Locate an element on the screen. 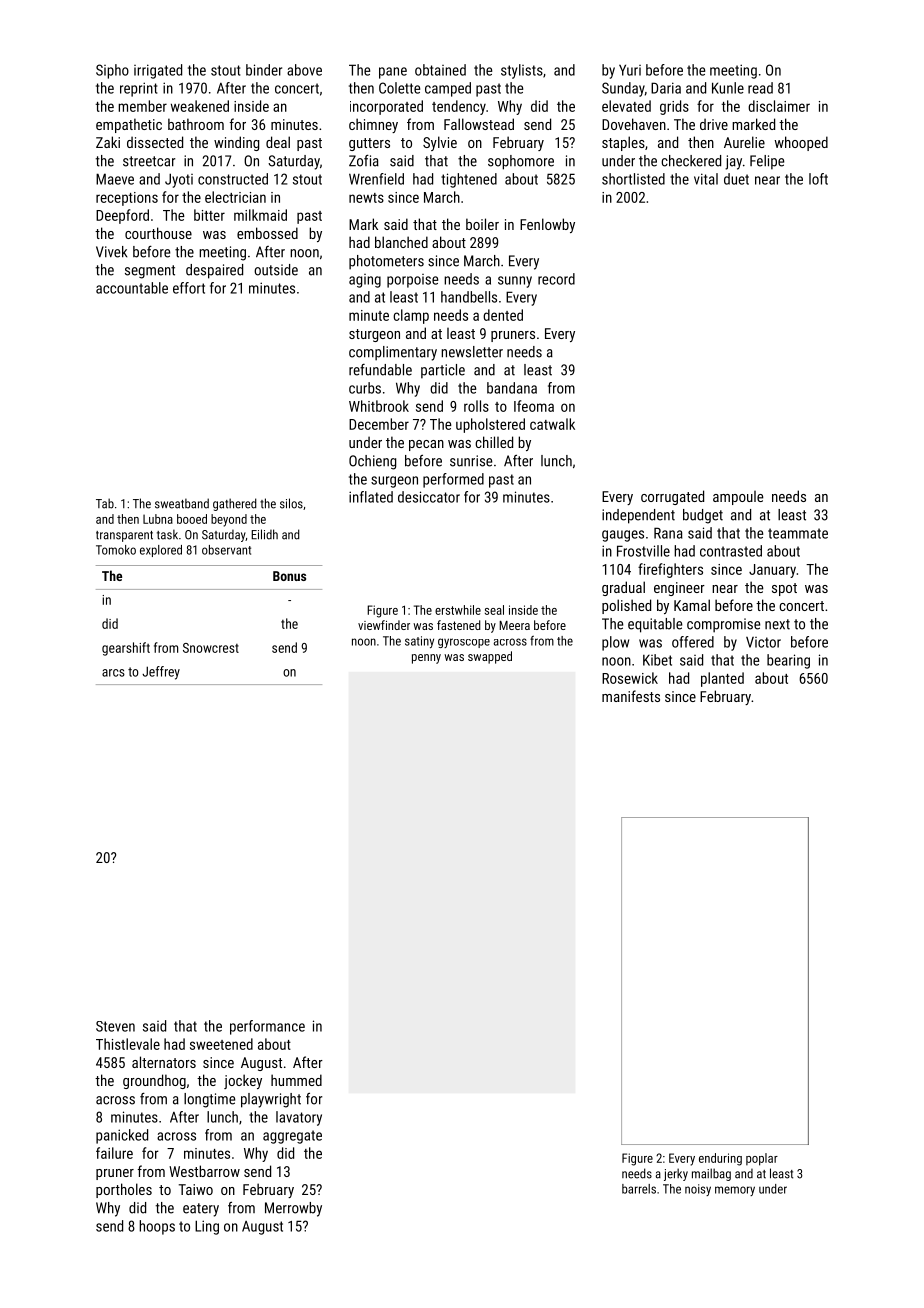  ampoule is located at coordinates (738, 498).
